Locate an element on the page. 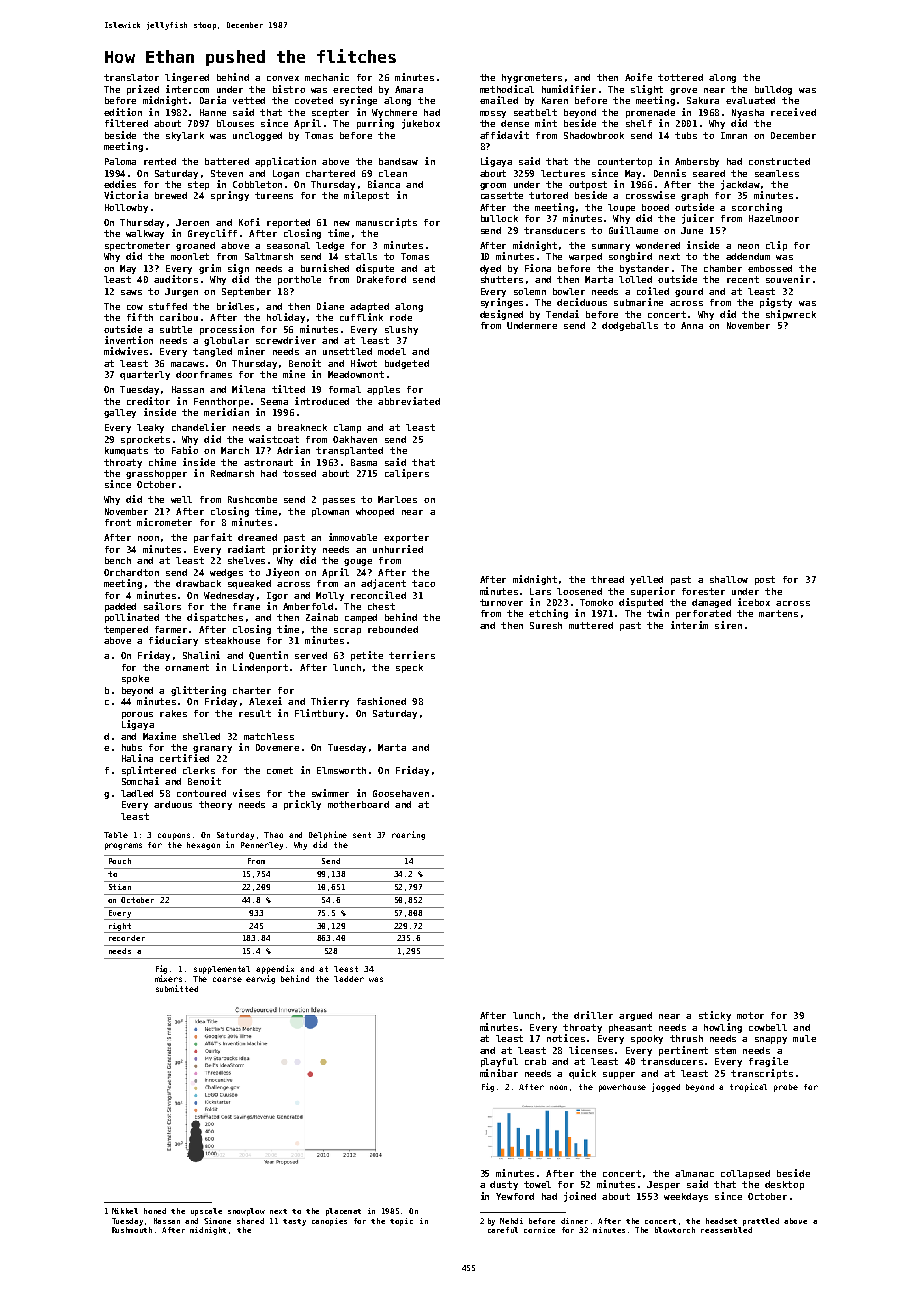 The image size is (924, 1308). Dennis is located at coordinates (670, 173).
